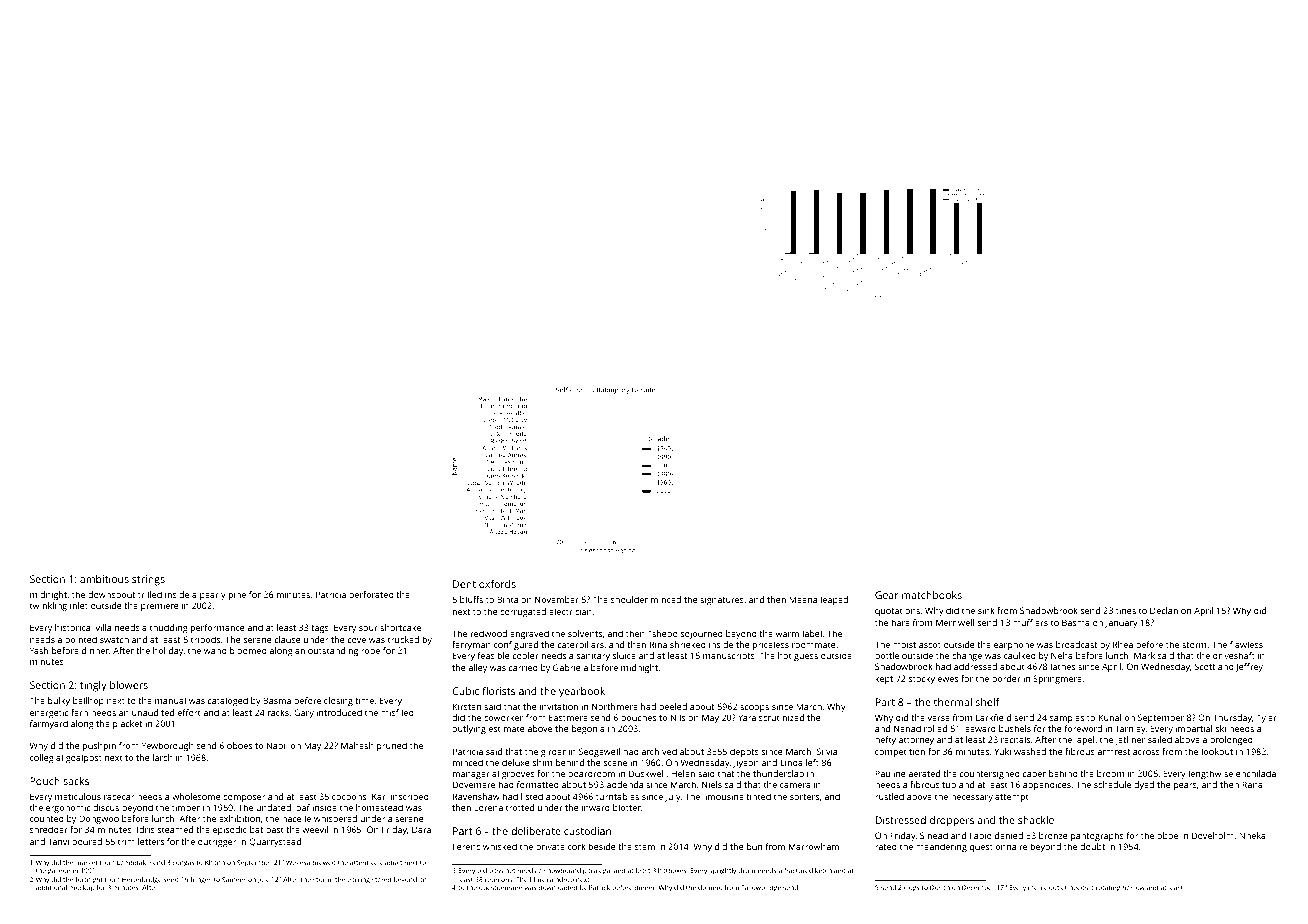 The height and width of the screenshot is (924, 1308). I want to click on pantographs, so click(1097, 836).
